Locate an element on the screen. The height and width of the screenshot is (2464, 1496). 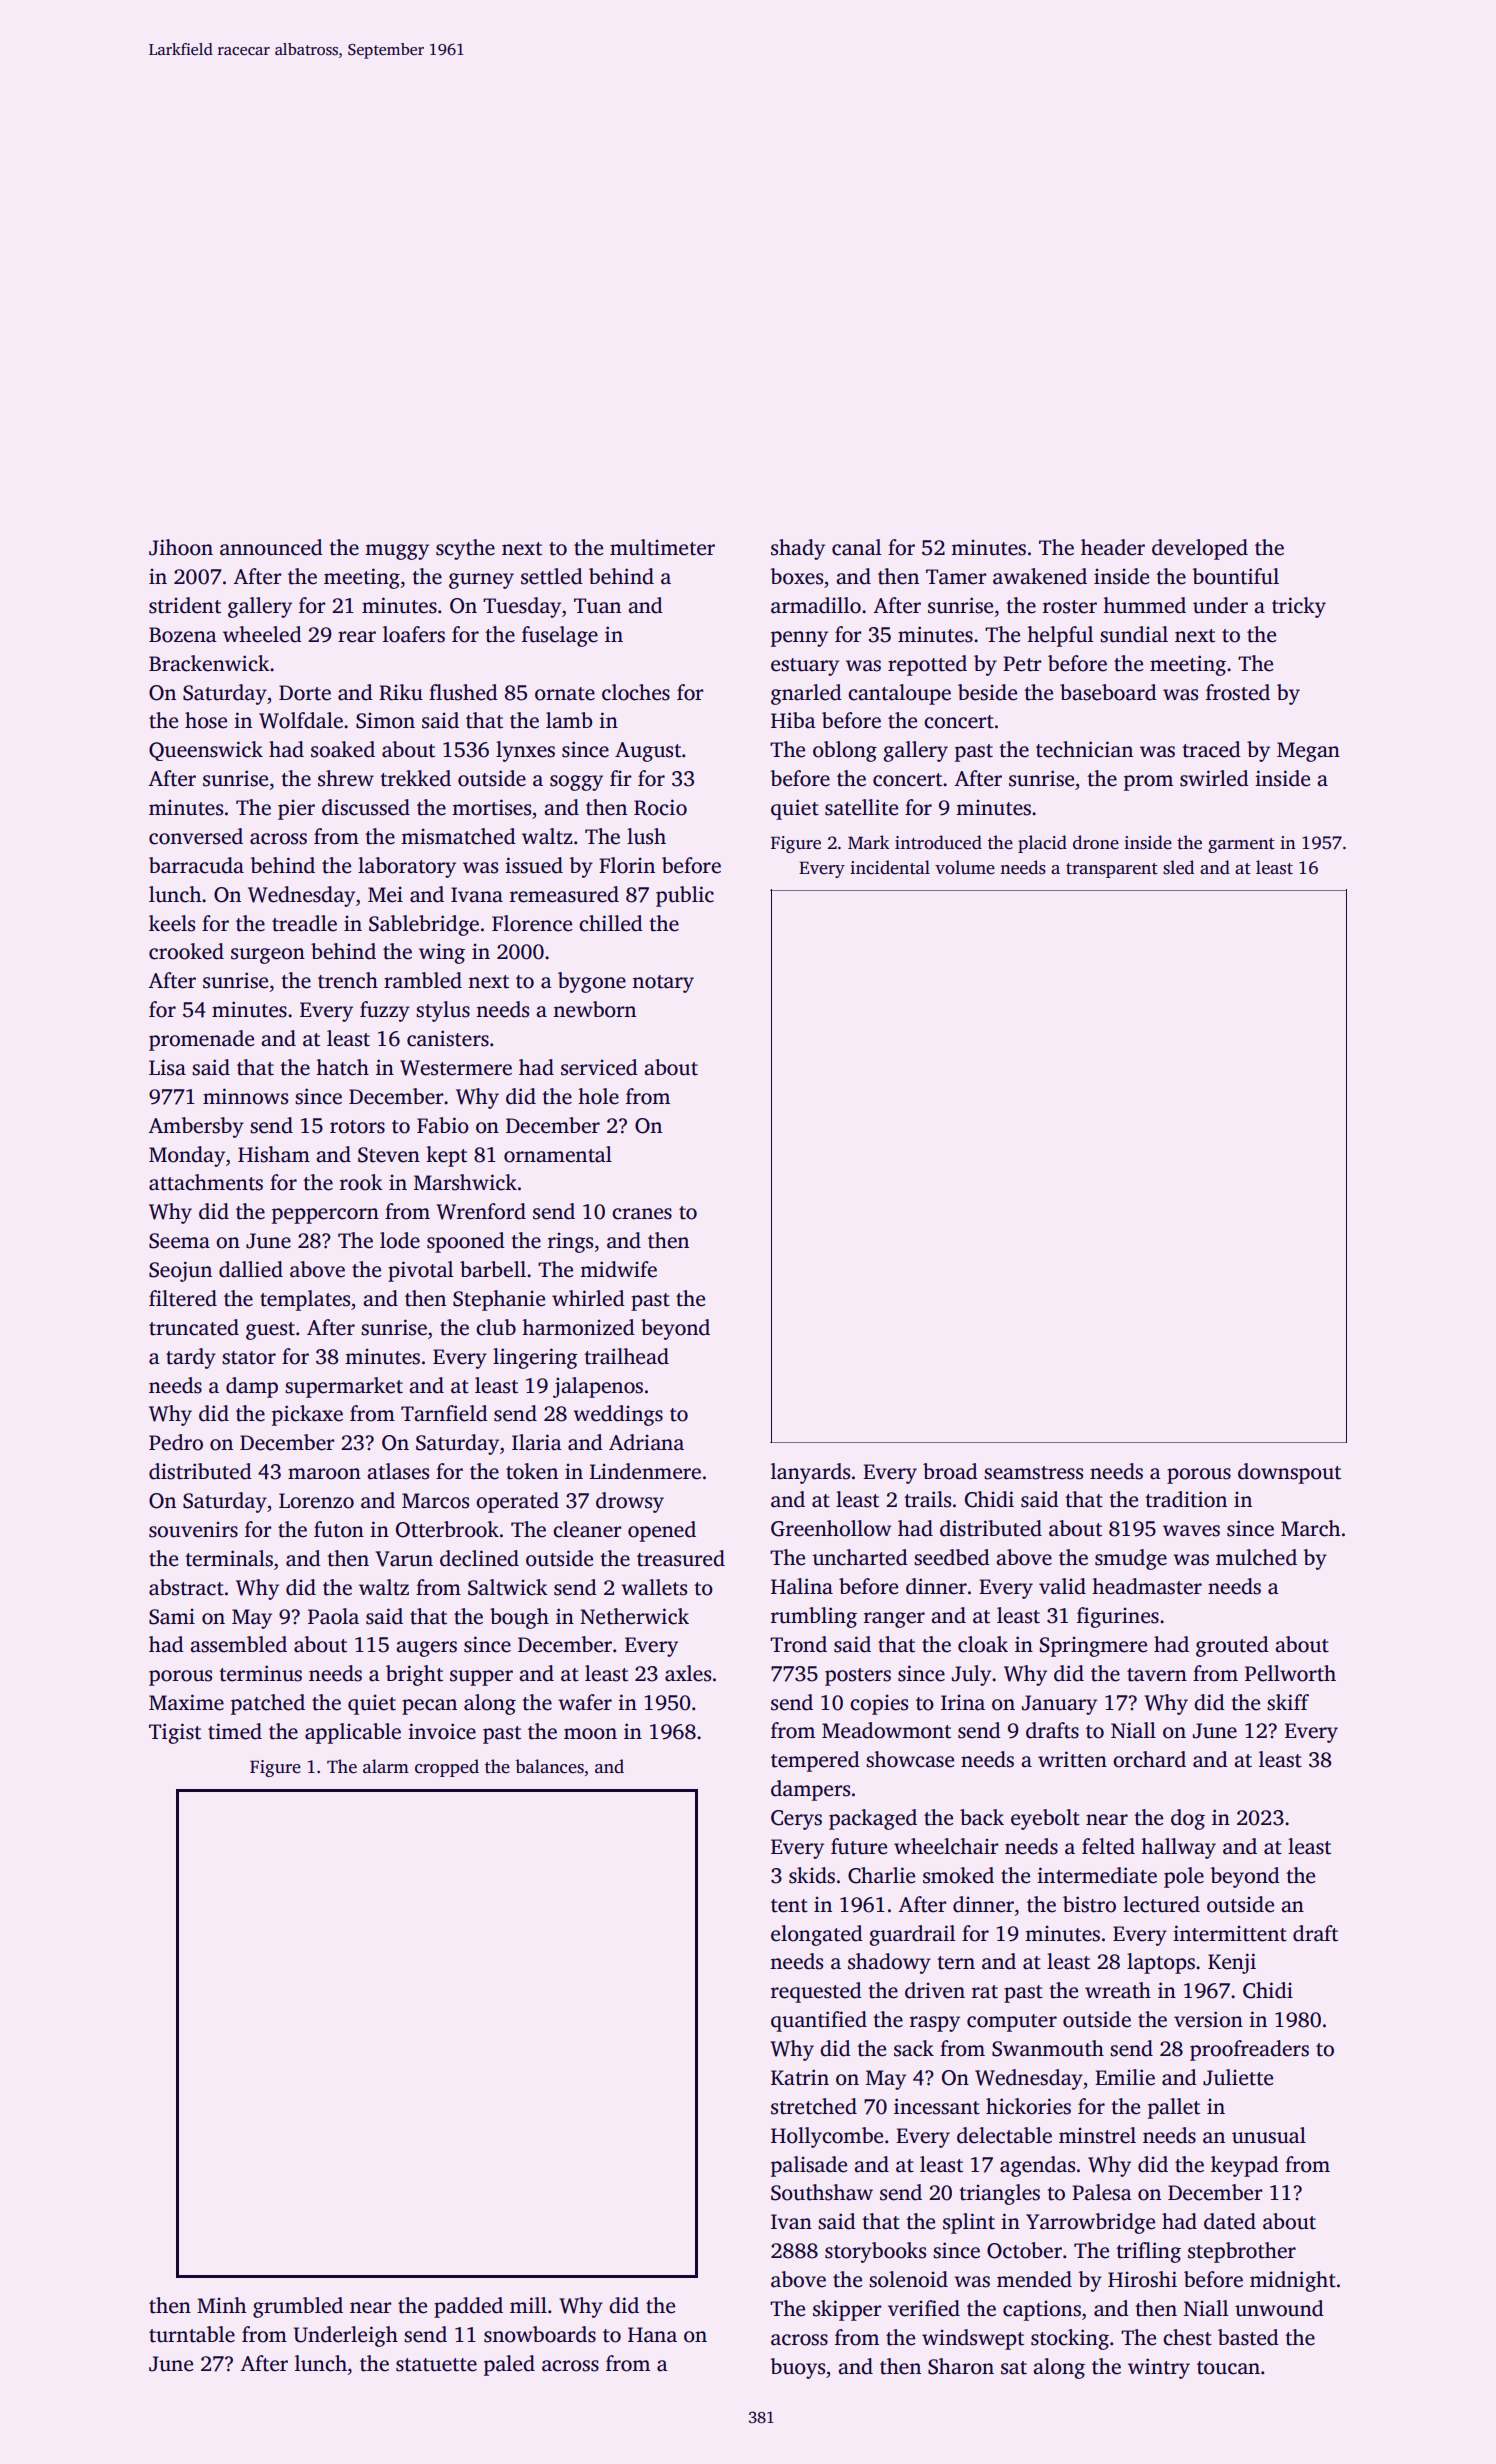
Jihoon is located at coordinates (181, 547).
